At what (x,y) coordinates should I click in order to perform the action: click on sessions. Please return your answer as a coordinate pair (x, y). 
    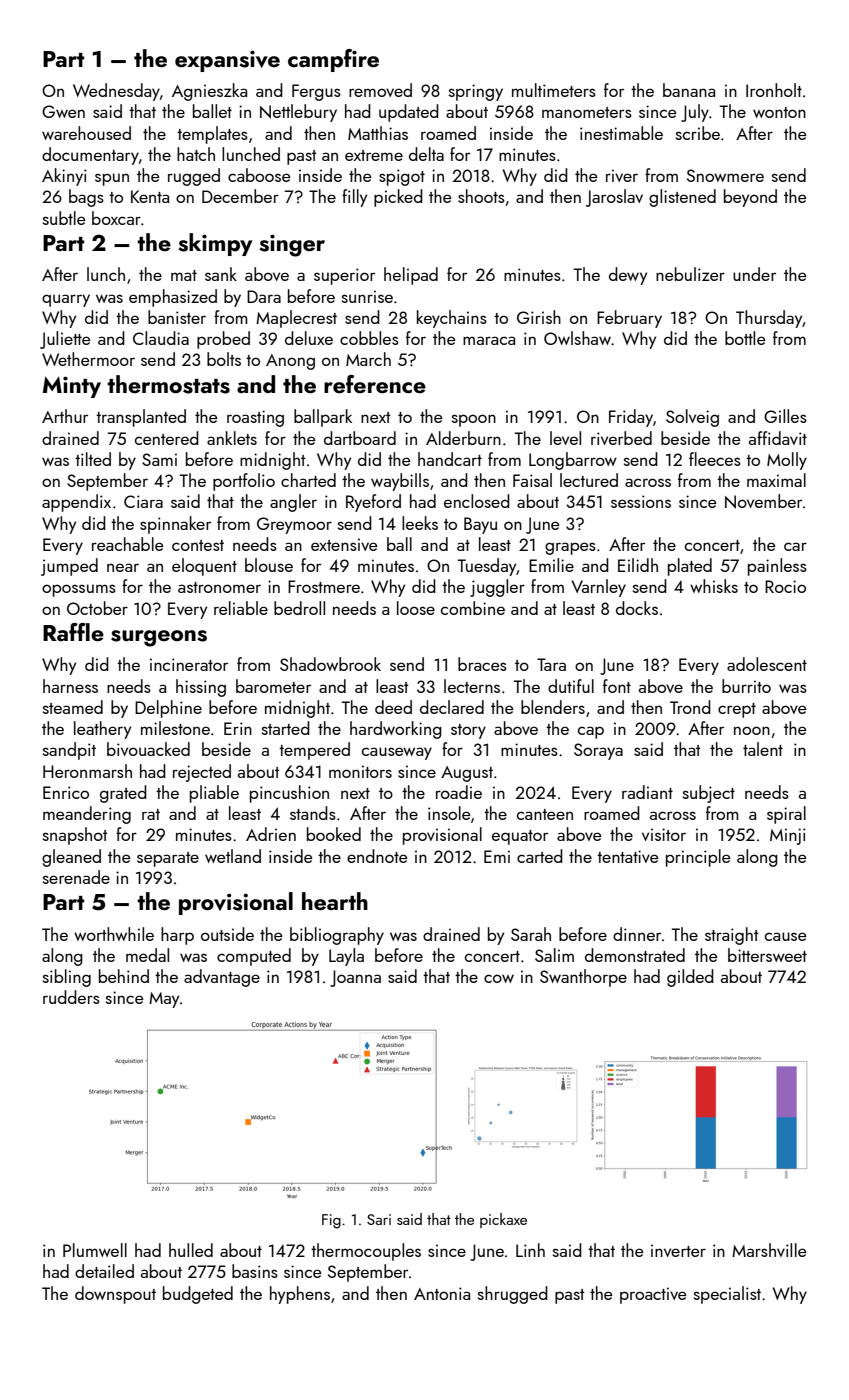
    Looking at the image, I should click on (641, 501).
